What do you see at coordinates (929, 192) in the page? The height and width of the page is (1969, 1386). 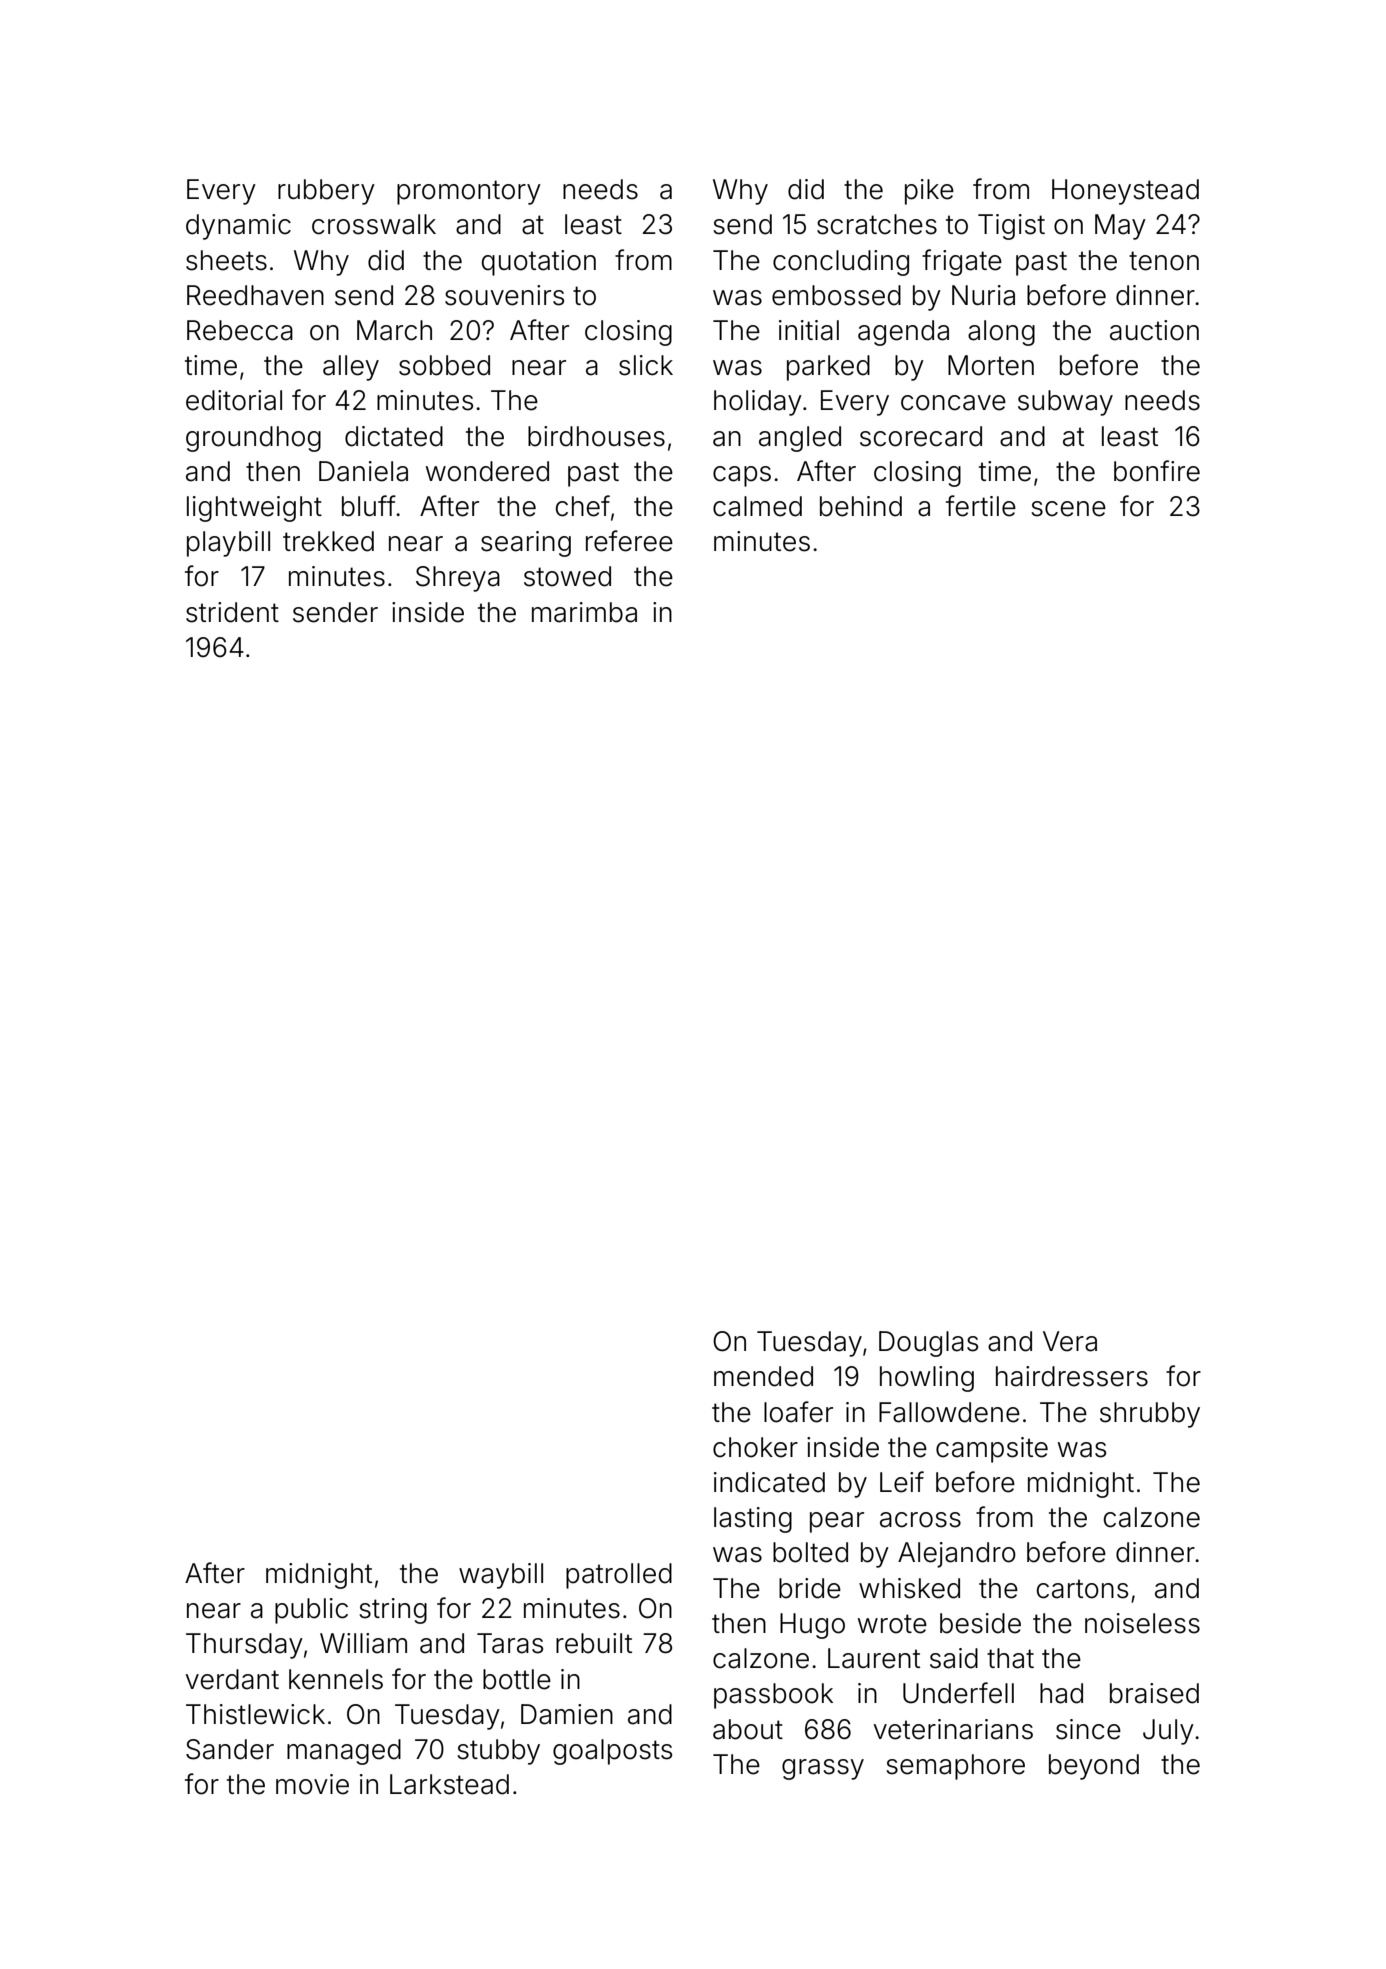 I see `pike` at bounding box center [929, 192].
